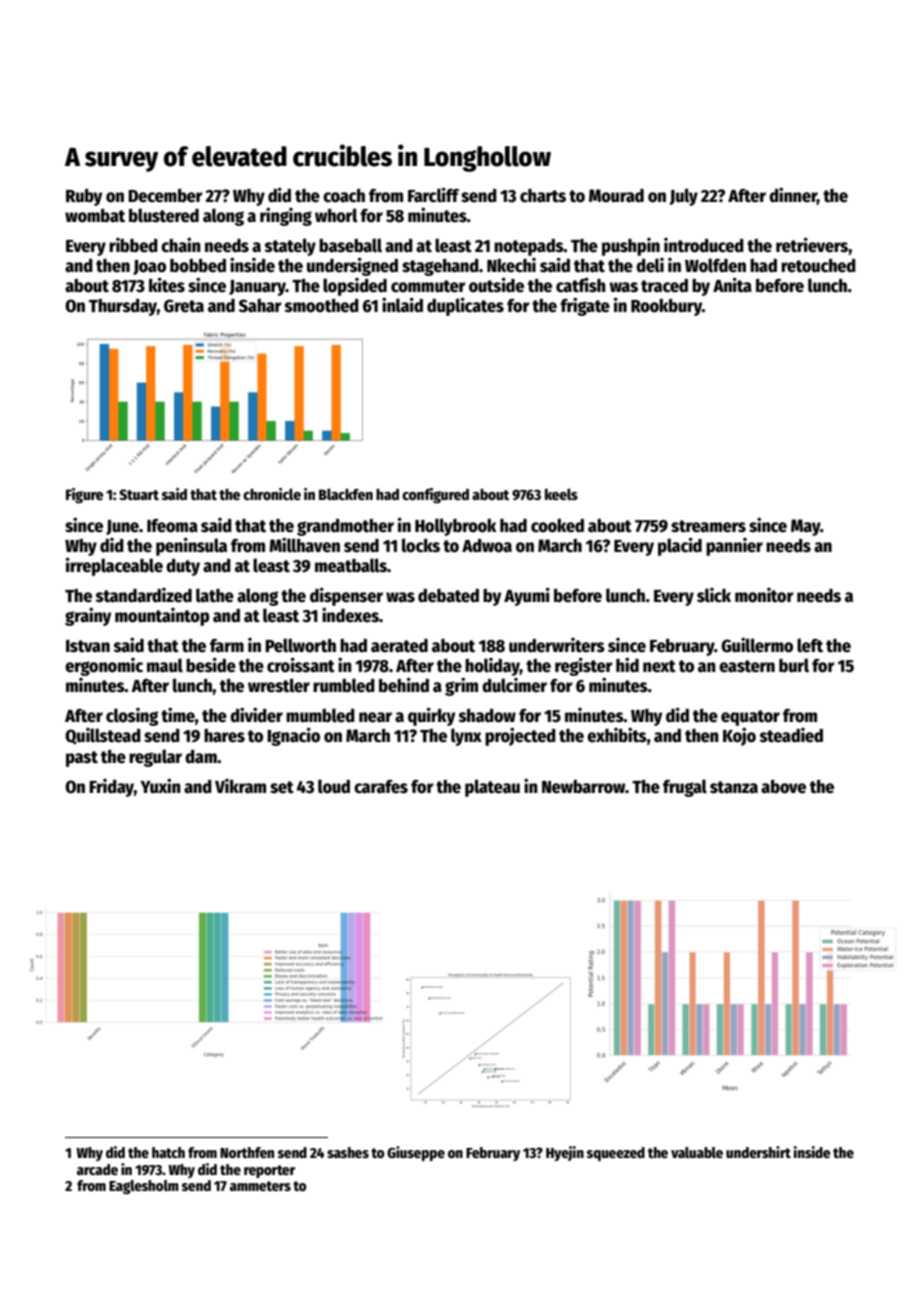 The width and height of the screenshot is (924, 1314). I want to click on Northfen, so click(247, 1152).
